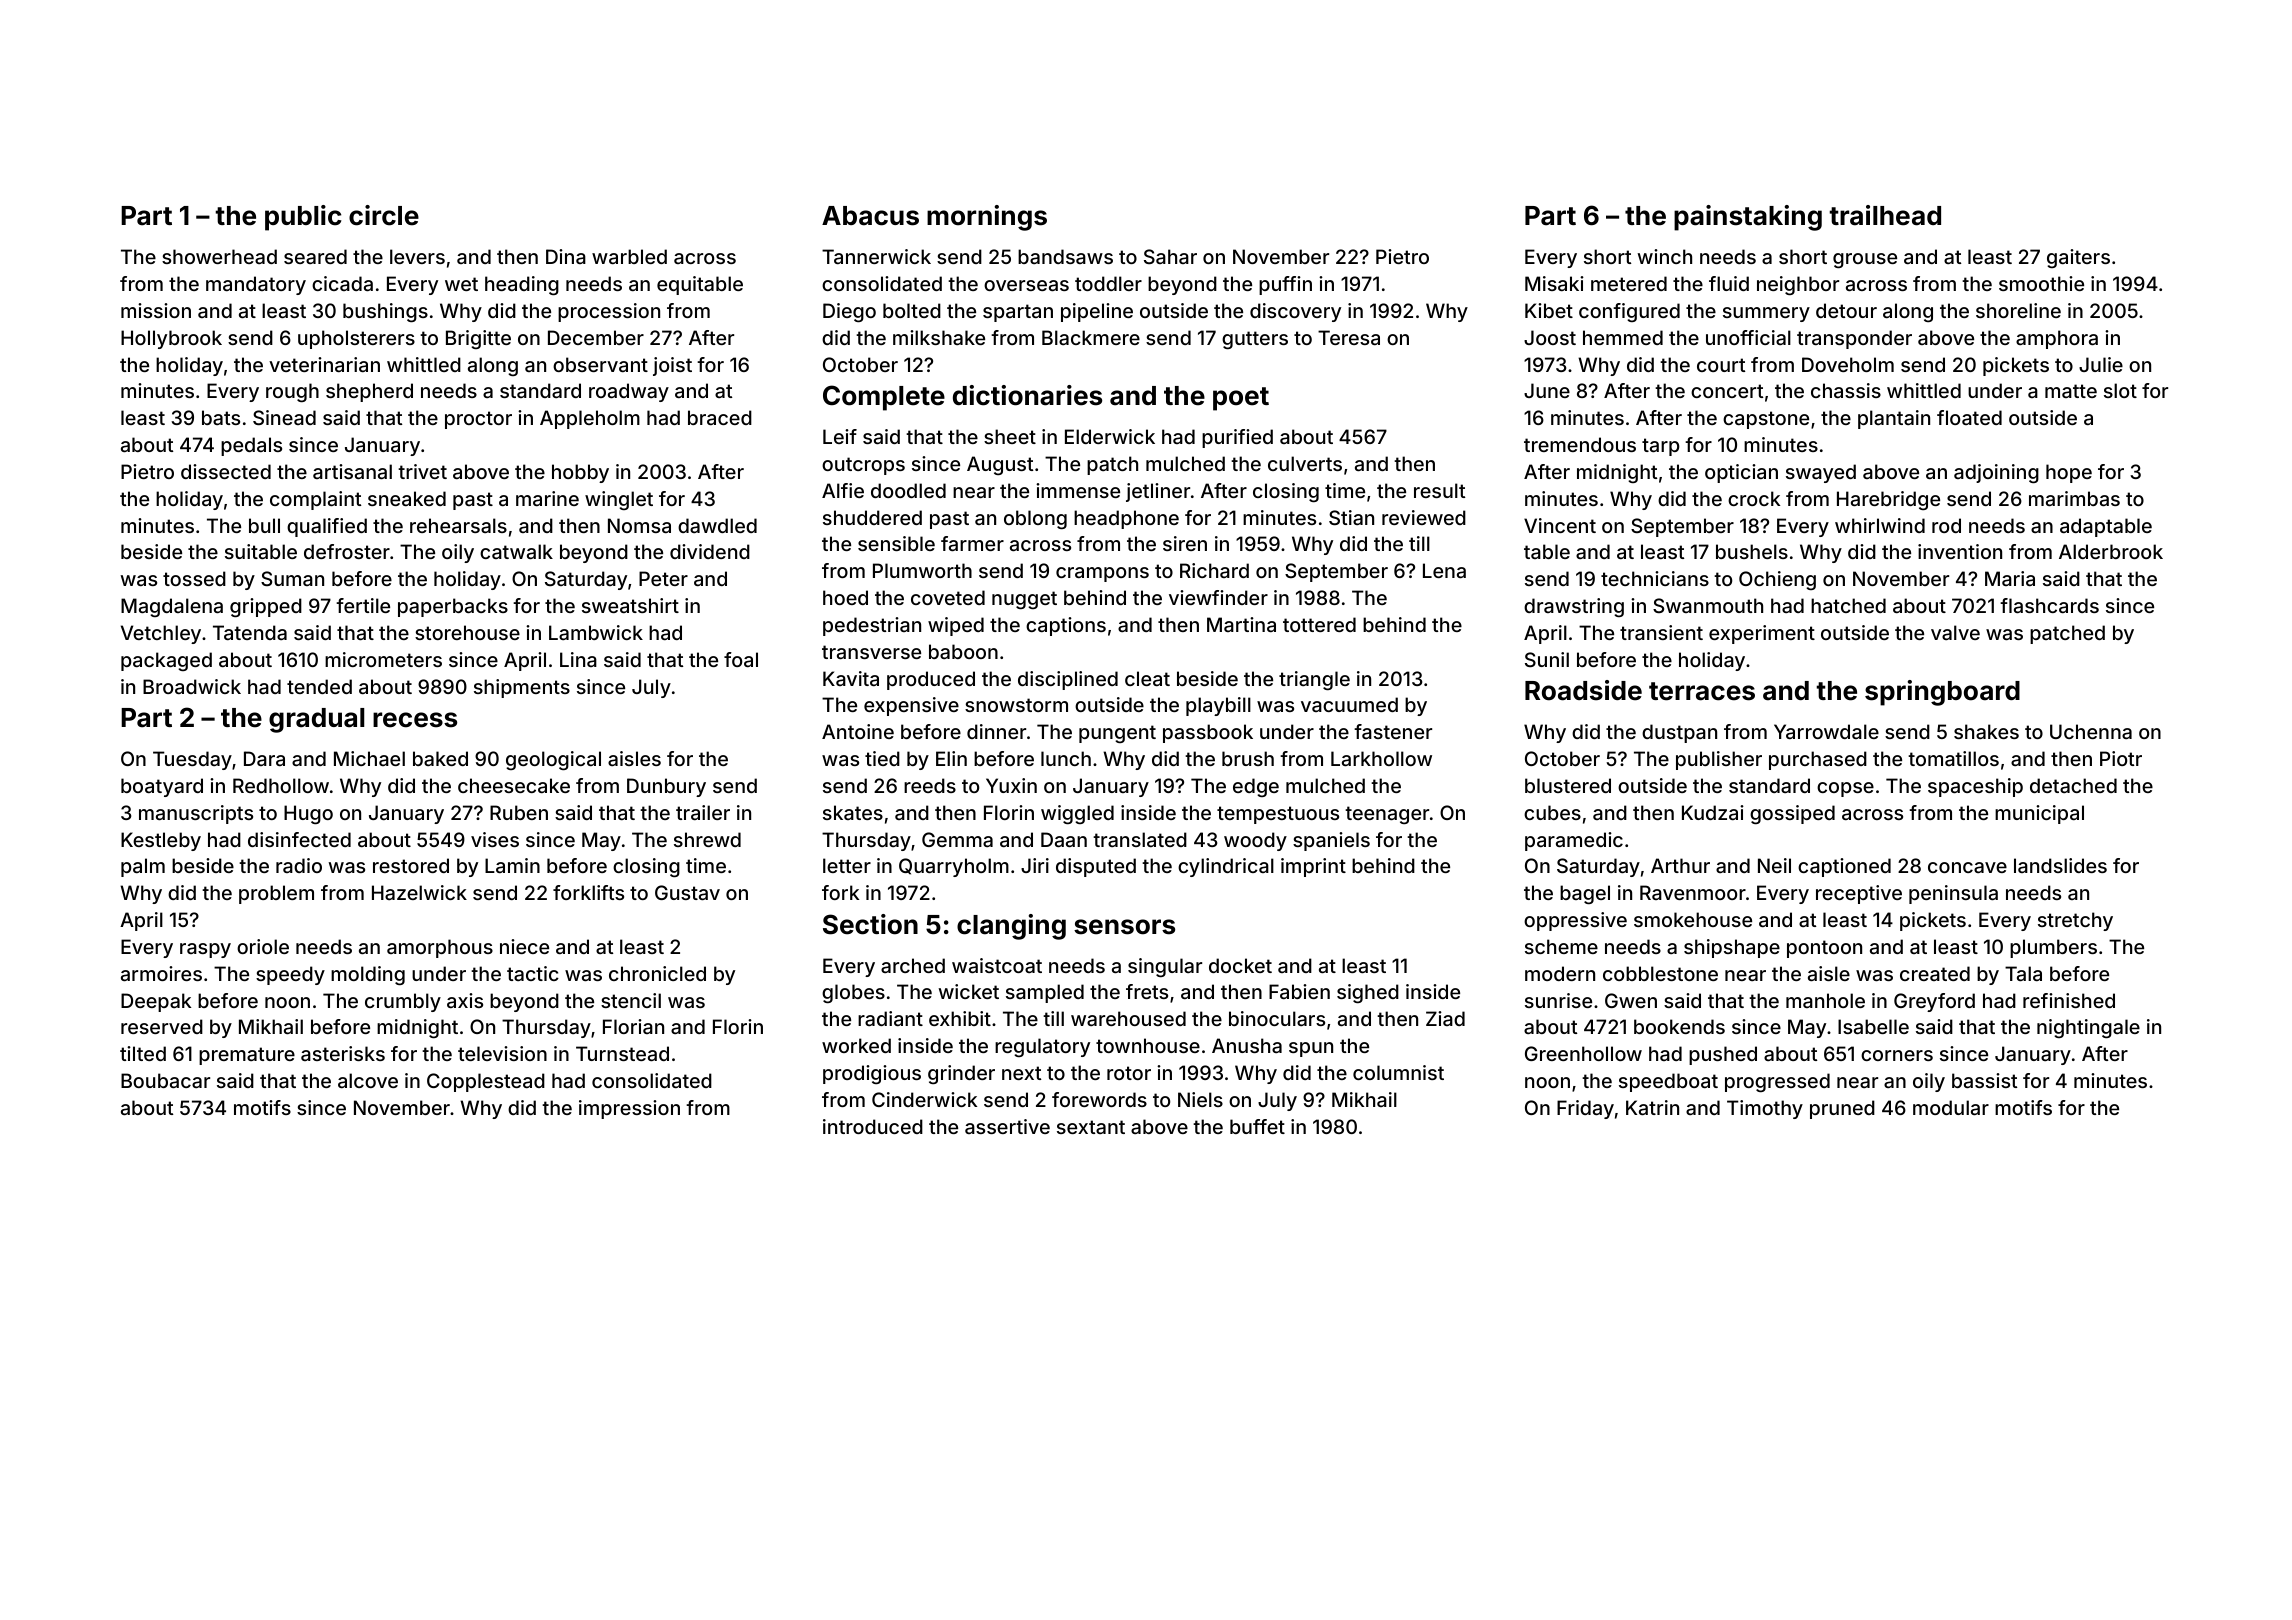 The height and width of the image is (1620, 2292). What do you see at coordinates (319, 686) in the image?
I see `tended` at bounding box center [319, 686].
